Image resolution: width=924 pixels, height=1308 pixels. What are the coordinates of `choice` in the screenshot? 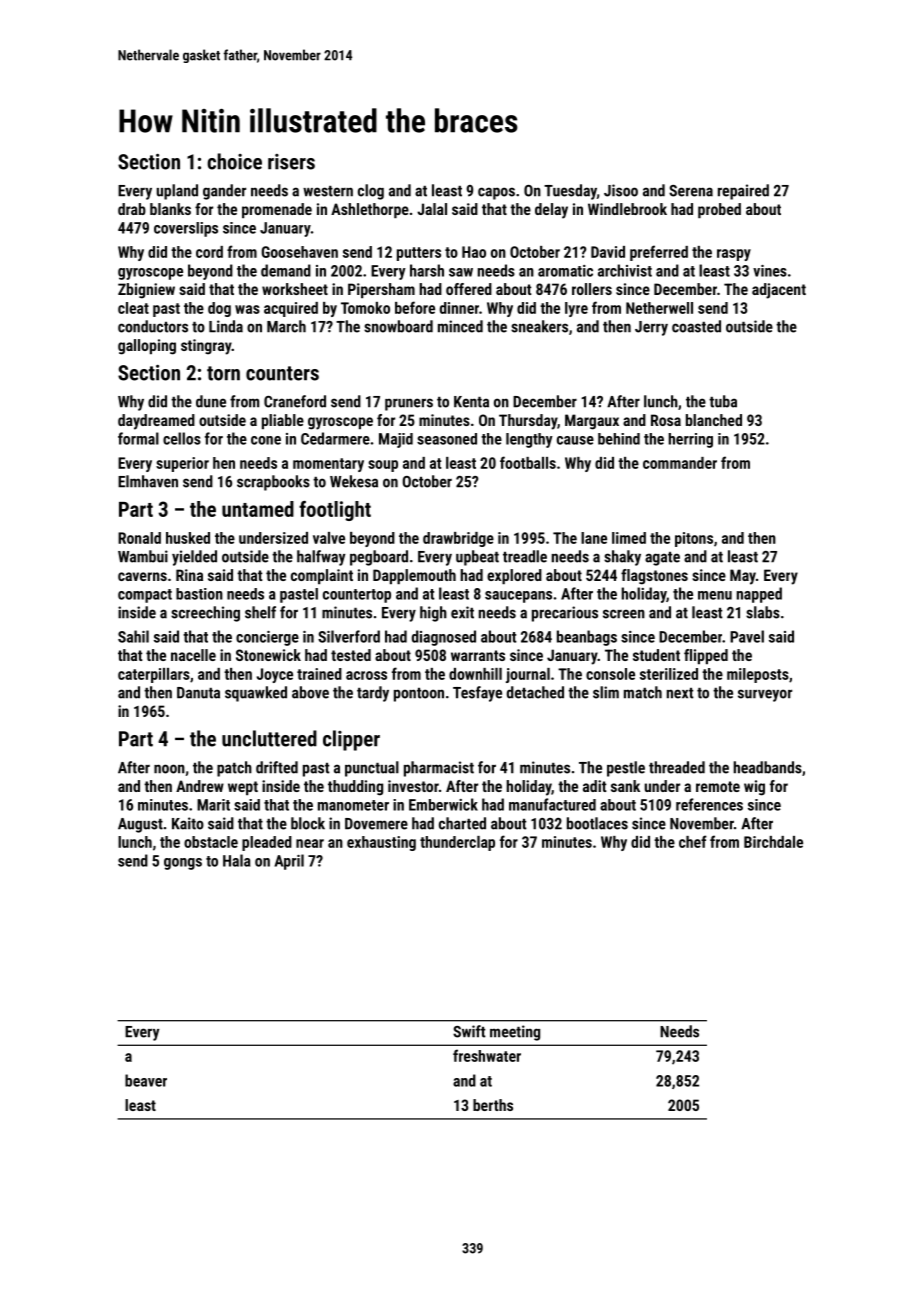 It's located at (234, 161).
